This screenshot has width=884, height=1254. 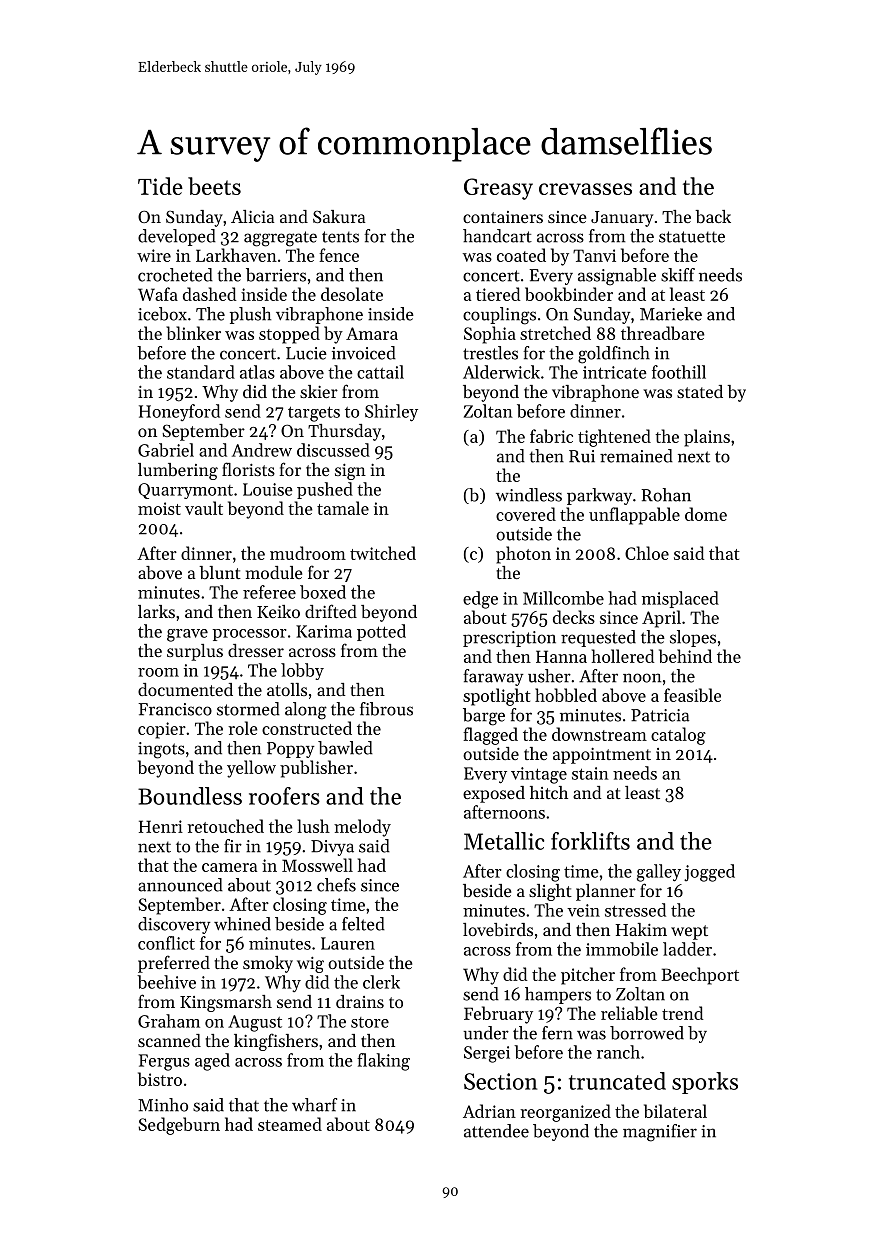 What do you see at coordinates (360, 1001) in the screenshot?
I see `drains` at bounding box center [360, 1001].
